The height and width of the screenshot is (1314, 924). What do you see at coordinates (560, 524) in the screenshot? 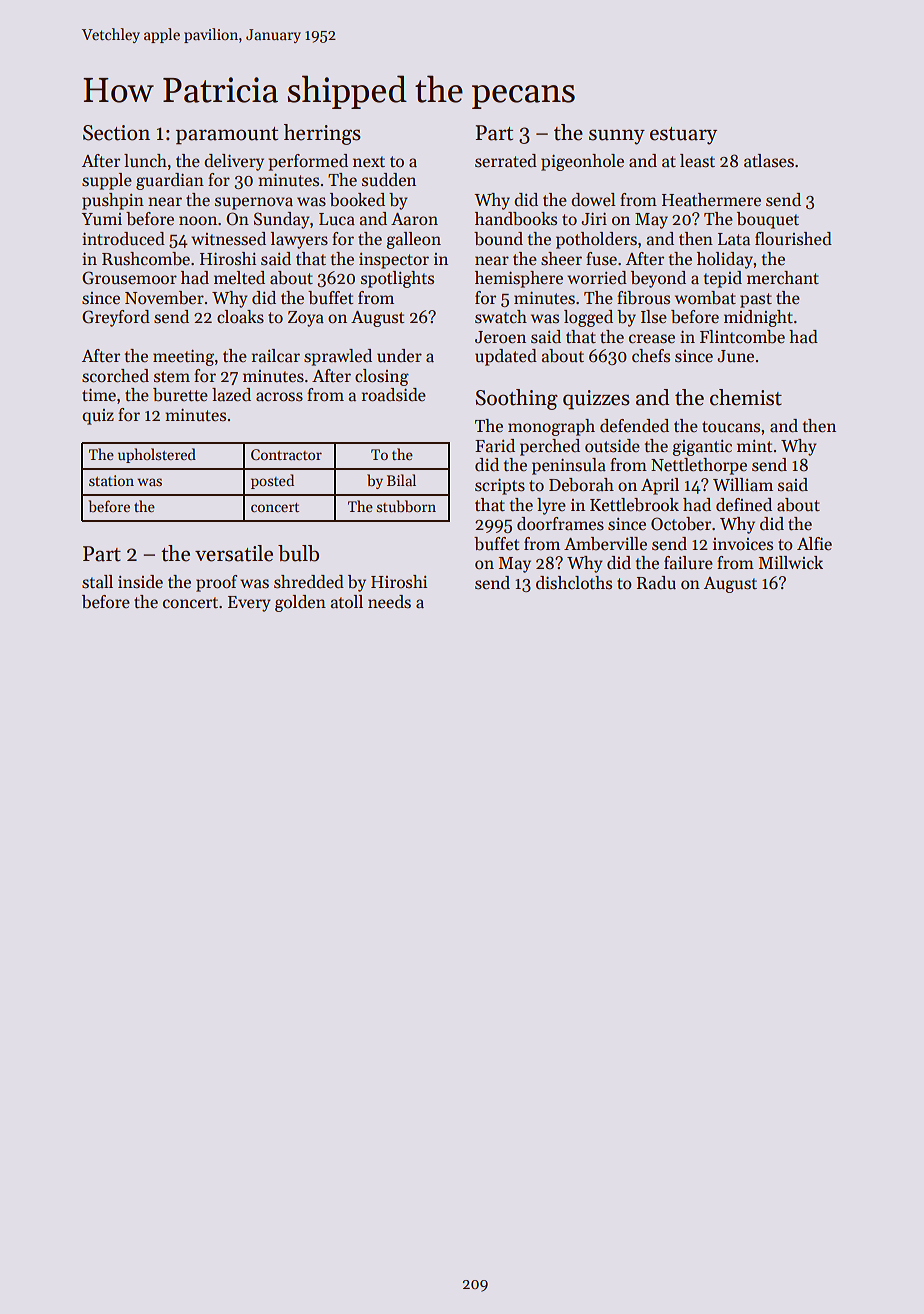
I see `doorframes` at bounding box center [560, 524].
